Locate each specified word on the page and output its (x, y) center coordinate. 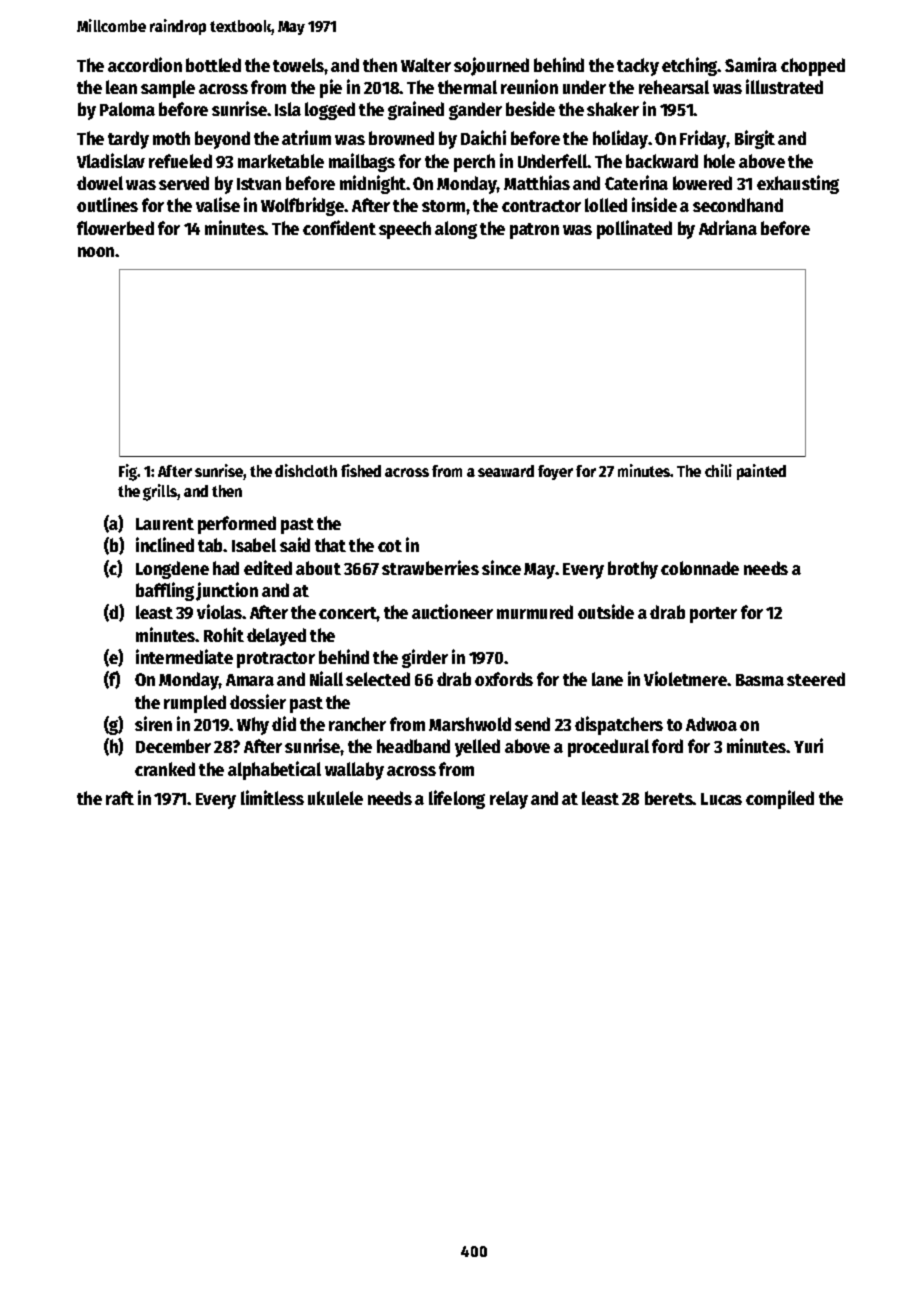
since (501, 567)
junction (227, 591)
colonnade (700, 568)
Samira (751, 64)
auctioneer (452, 611)
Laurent (165, 524)
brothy (633, 570)
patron (534, 231)
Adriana (728, 227)
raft (120, 798)
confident (339, 227)
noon (96, 252)
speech (405, 230)
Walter (426, 65)
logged (330, 111)
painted (761, 472)
